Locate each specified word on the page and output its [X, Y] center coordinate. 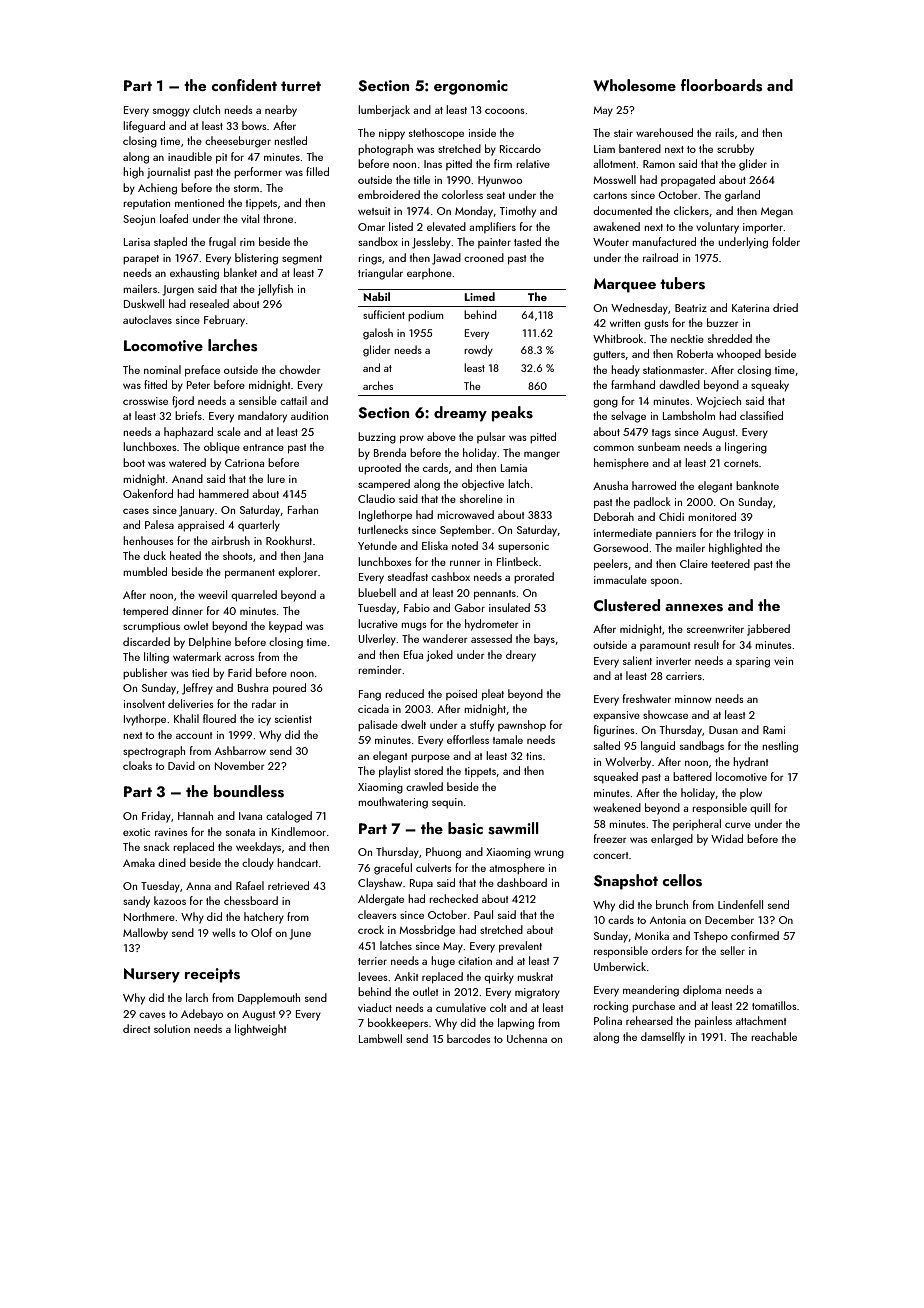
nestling [780, 747]
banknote [757, 485]
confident [244, 85]
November [240, 765]
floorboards [721, 85]
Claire [694, 563]
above [441, 436]
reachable [774, 1036]
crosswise [145, 401]
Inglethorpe [385, 516]
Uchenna [527, 1038]
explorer [298, 572]
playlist [395, 772]
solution [172, 1028]
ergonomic [471, 87]
